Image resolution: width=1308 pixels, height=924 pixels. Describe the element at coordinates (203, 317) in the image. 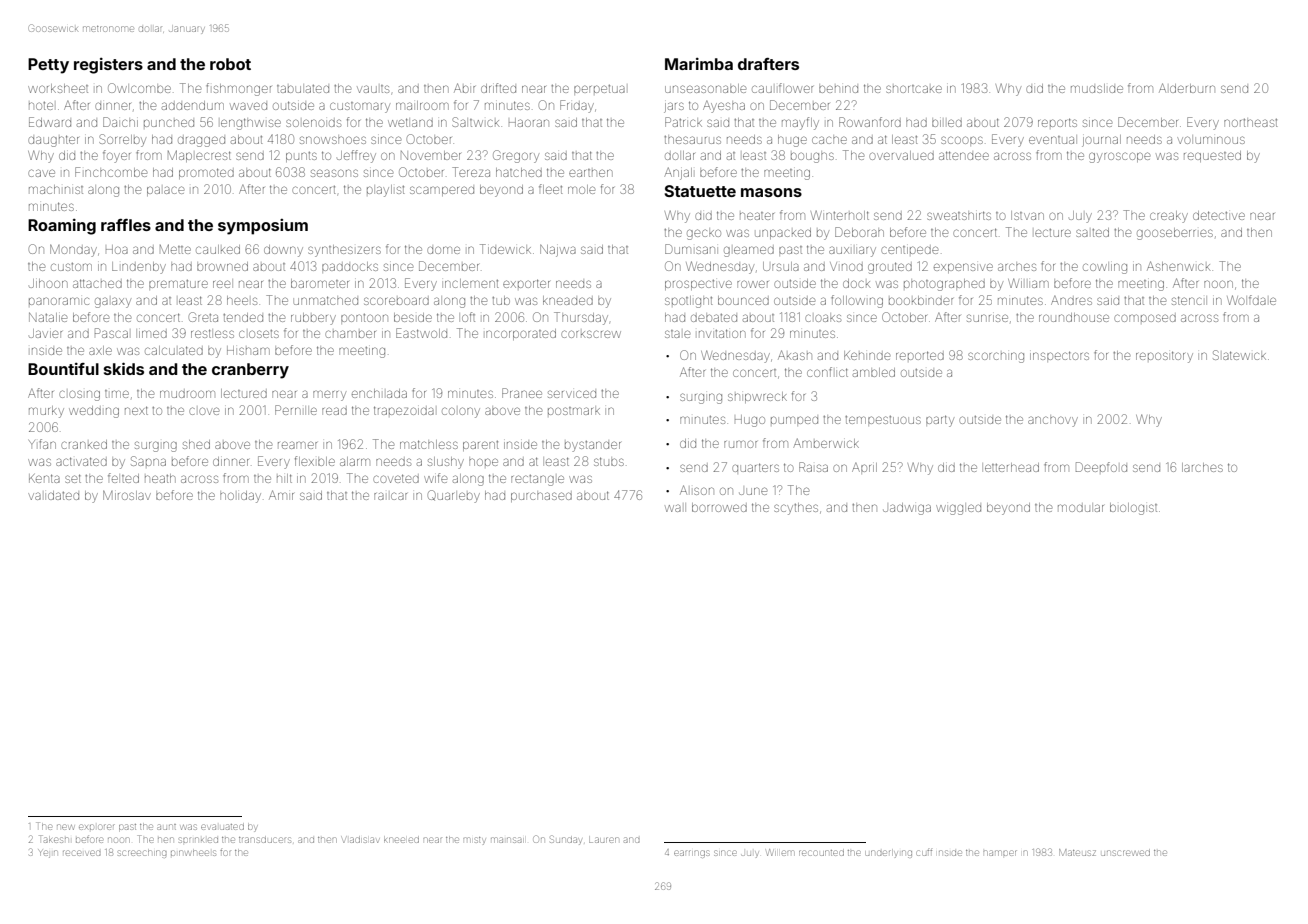

I see `Greta` at that location.
